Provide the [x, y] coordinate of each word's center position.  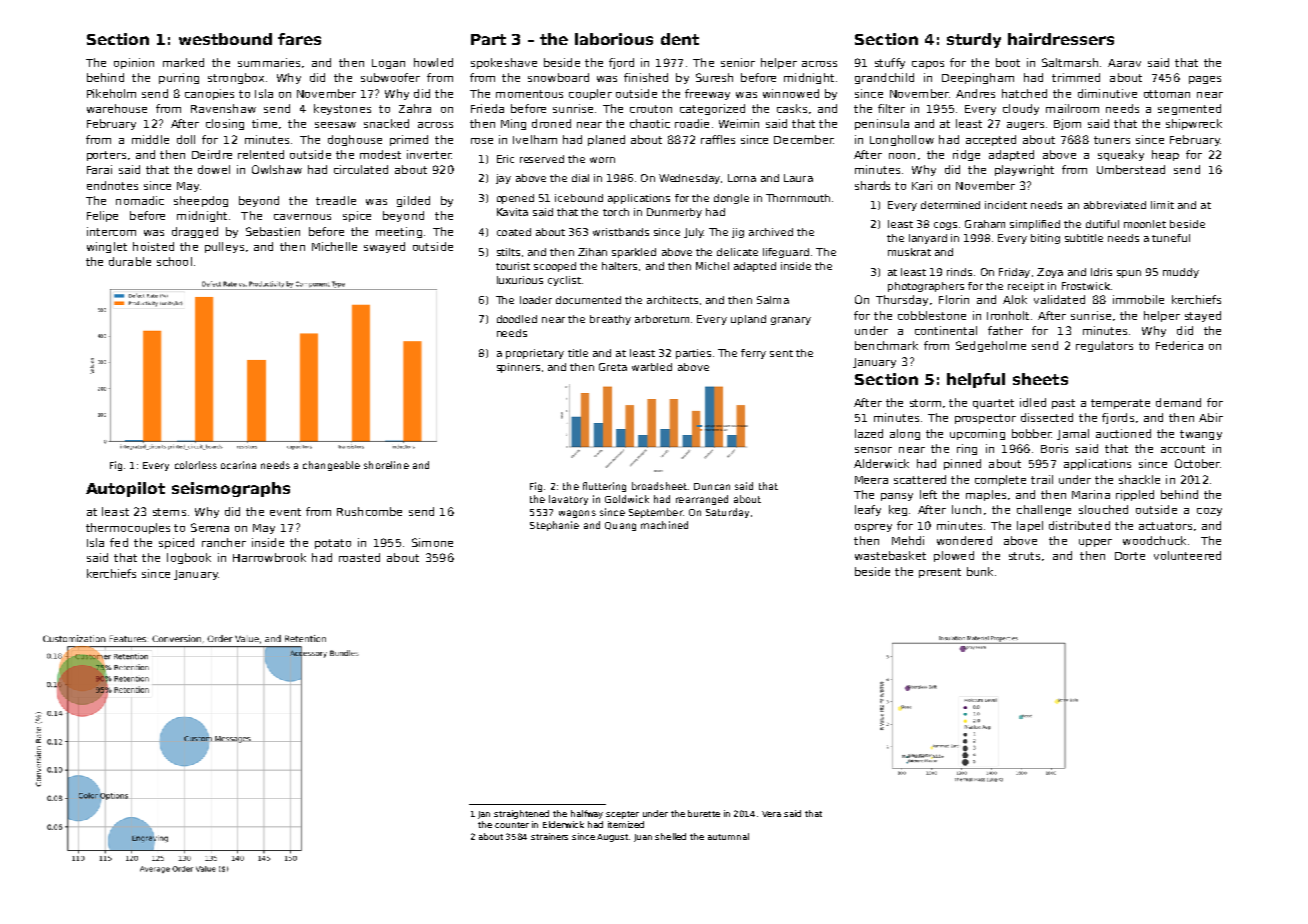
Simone [432, 542]
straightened [521, 814]
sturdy [974, 40]
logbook [189, 558]
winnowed [791, 93]
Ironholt [1008, 315]
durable [130, 261]
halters [619, 266]
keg [898, 510]
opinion [134, 63]
